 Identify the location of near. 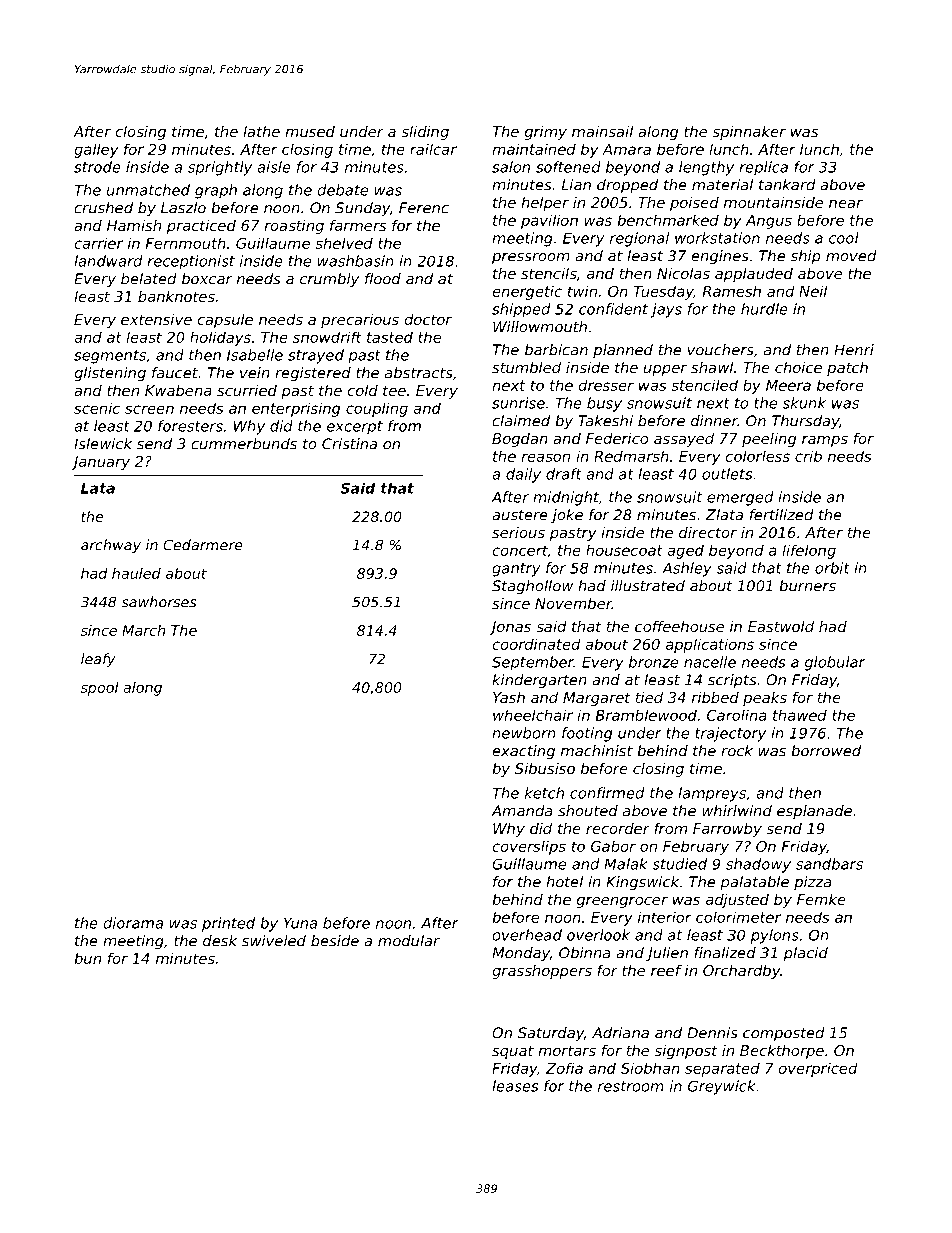
(846, 204).
